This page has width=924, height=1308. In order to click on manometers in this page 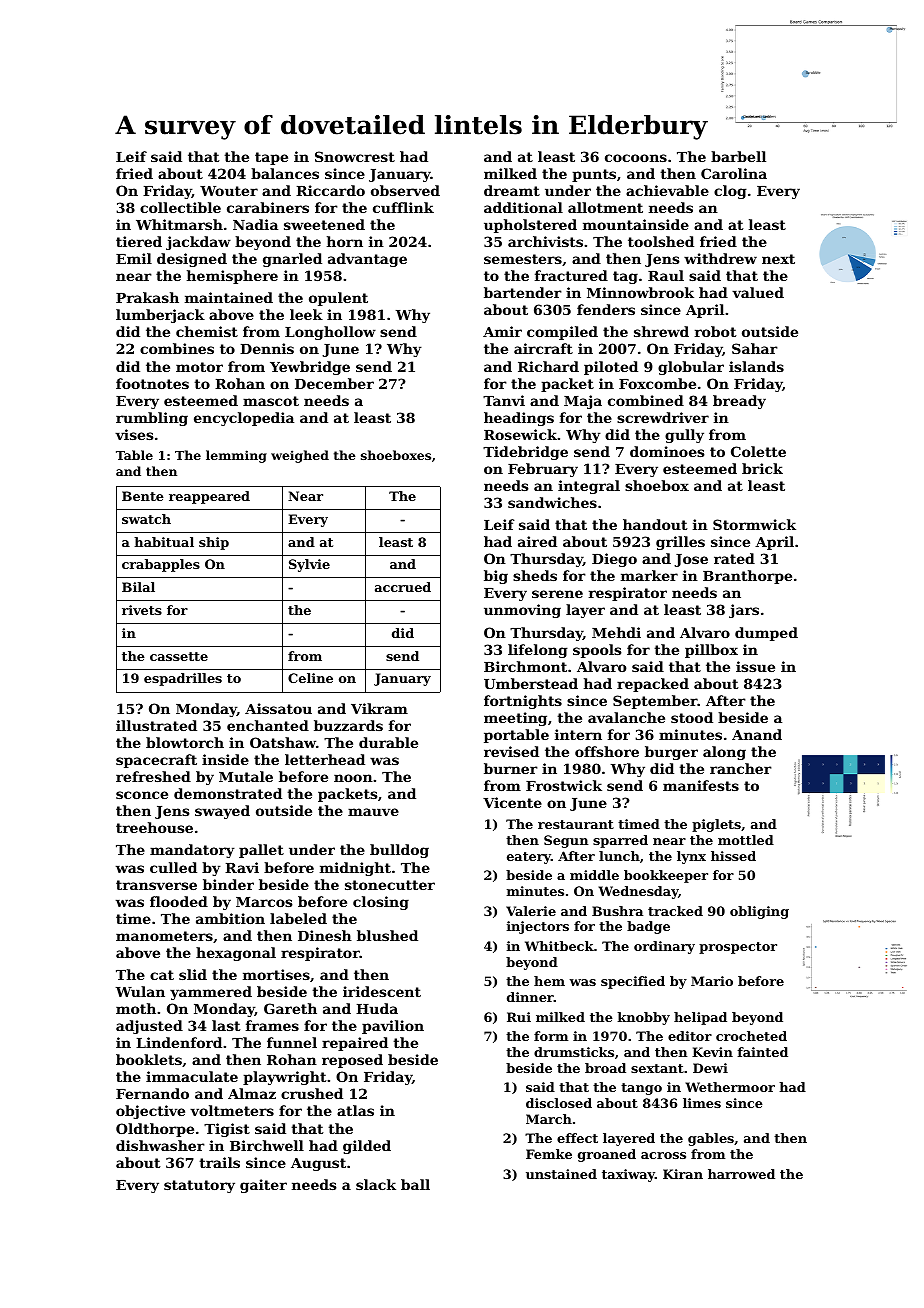, I will do `click(164, 936)`.
